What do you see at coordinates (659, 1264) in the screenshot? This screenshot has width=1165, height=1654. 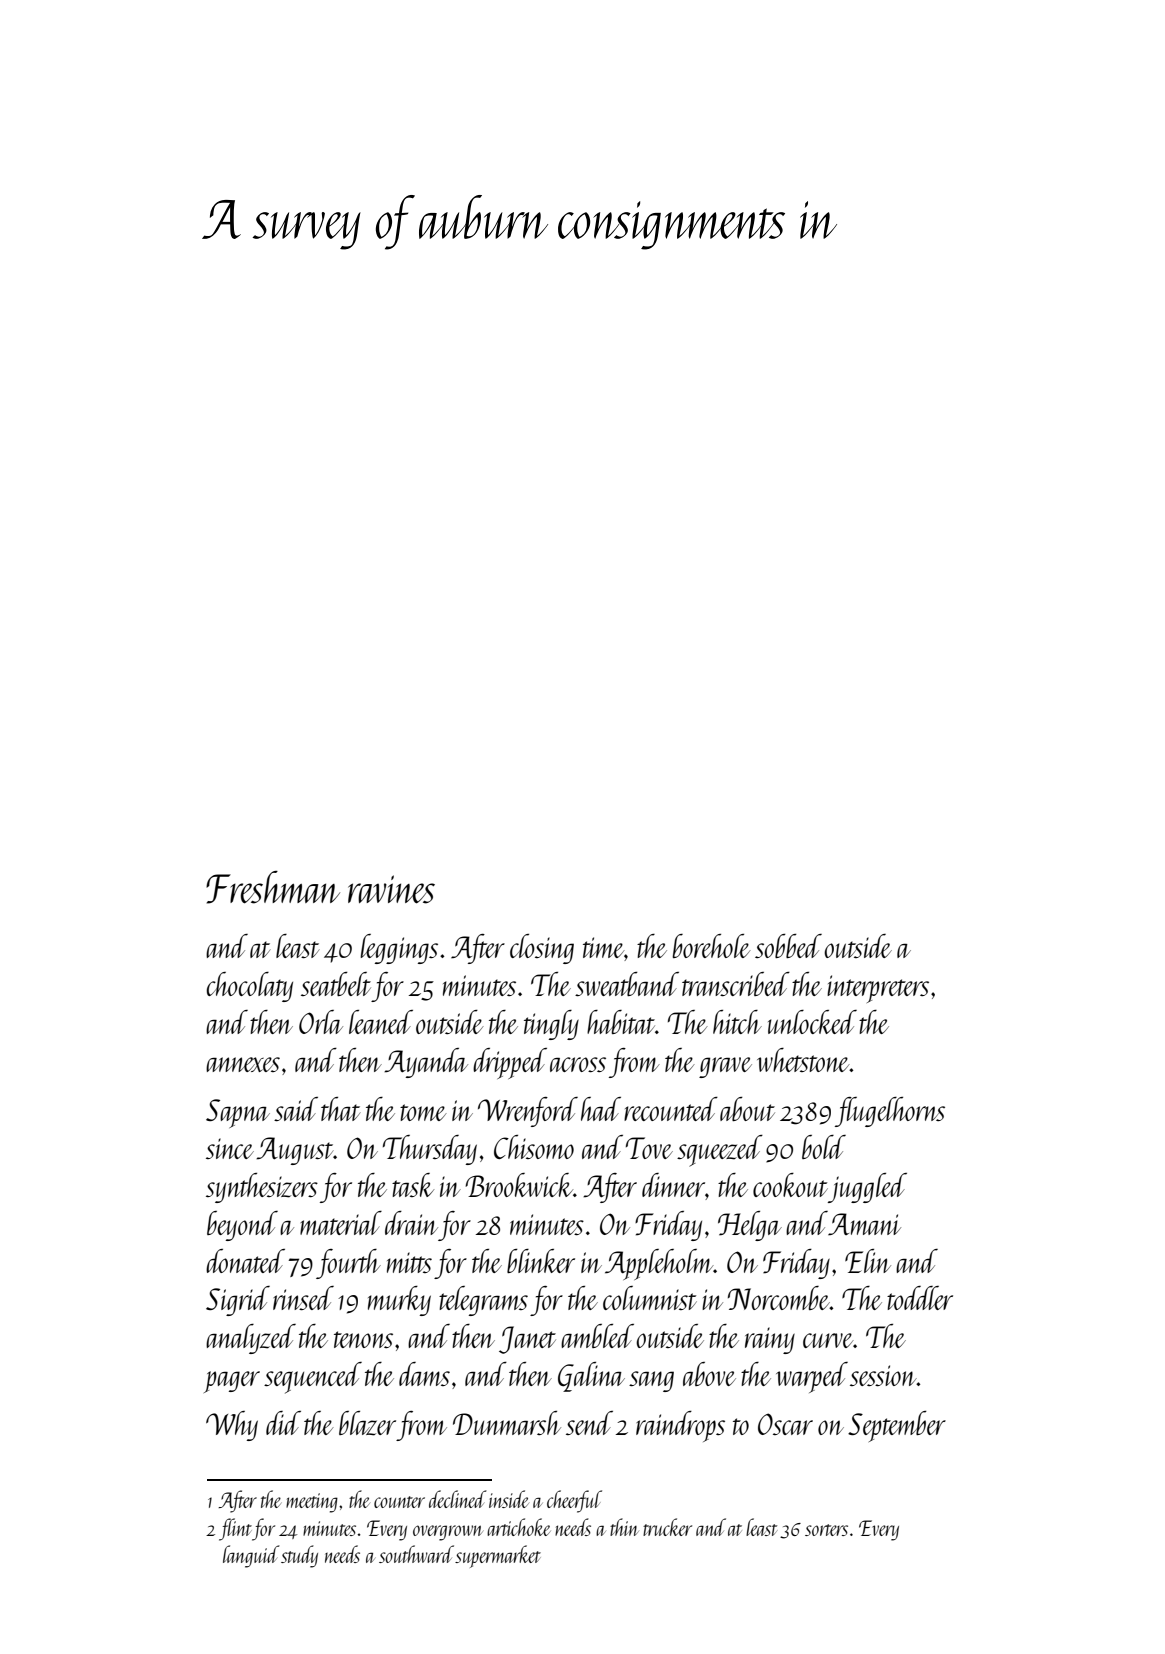 I see `Appleholm` at bounding box center [659, 1264].
